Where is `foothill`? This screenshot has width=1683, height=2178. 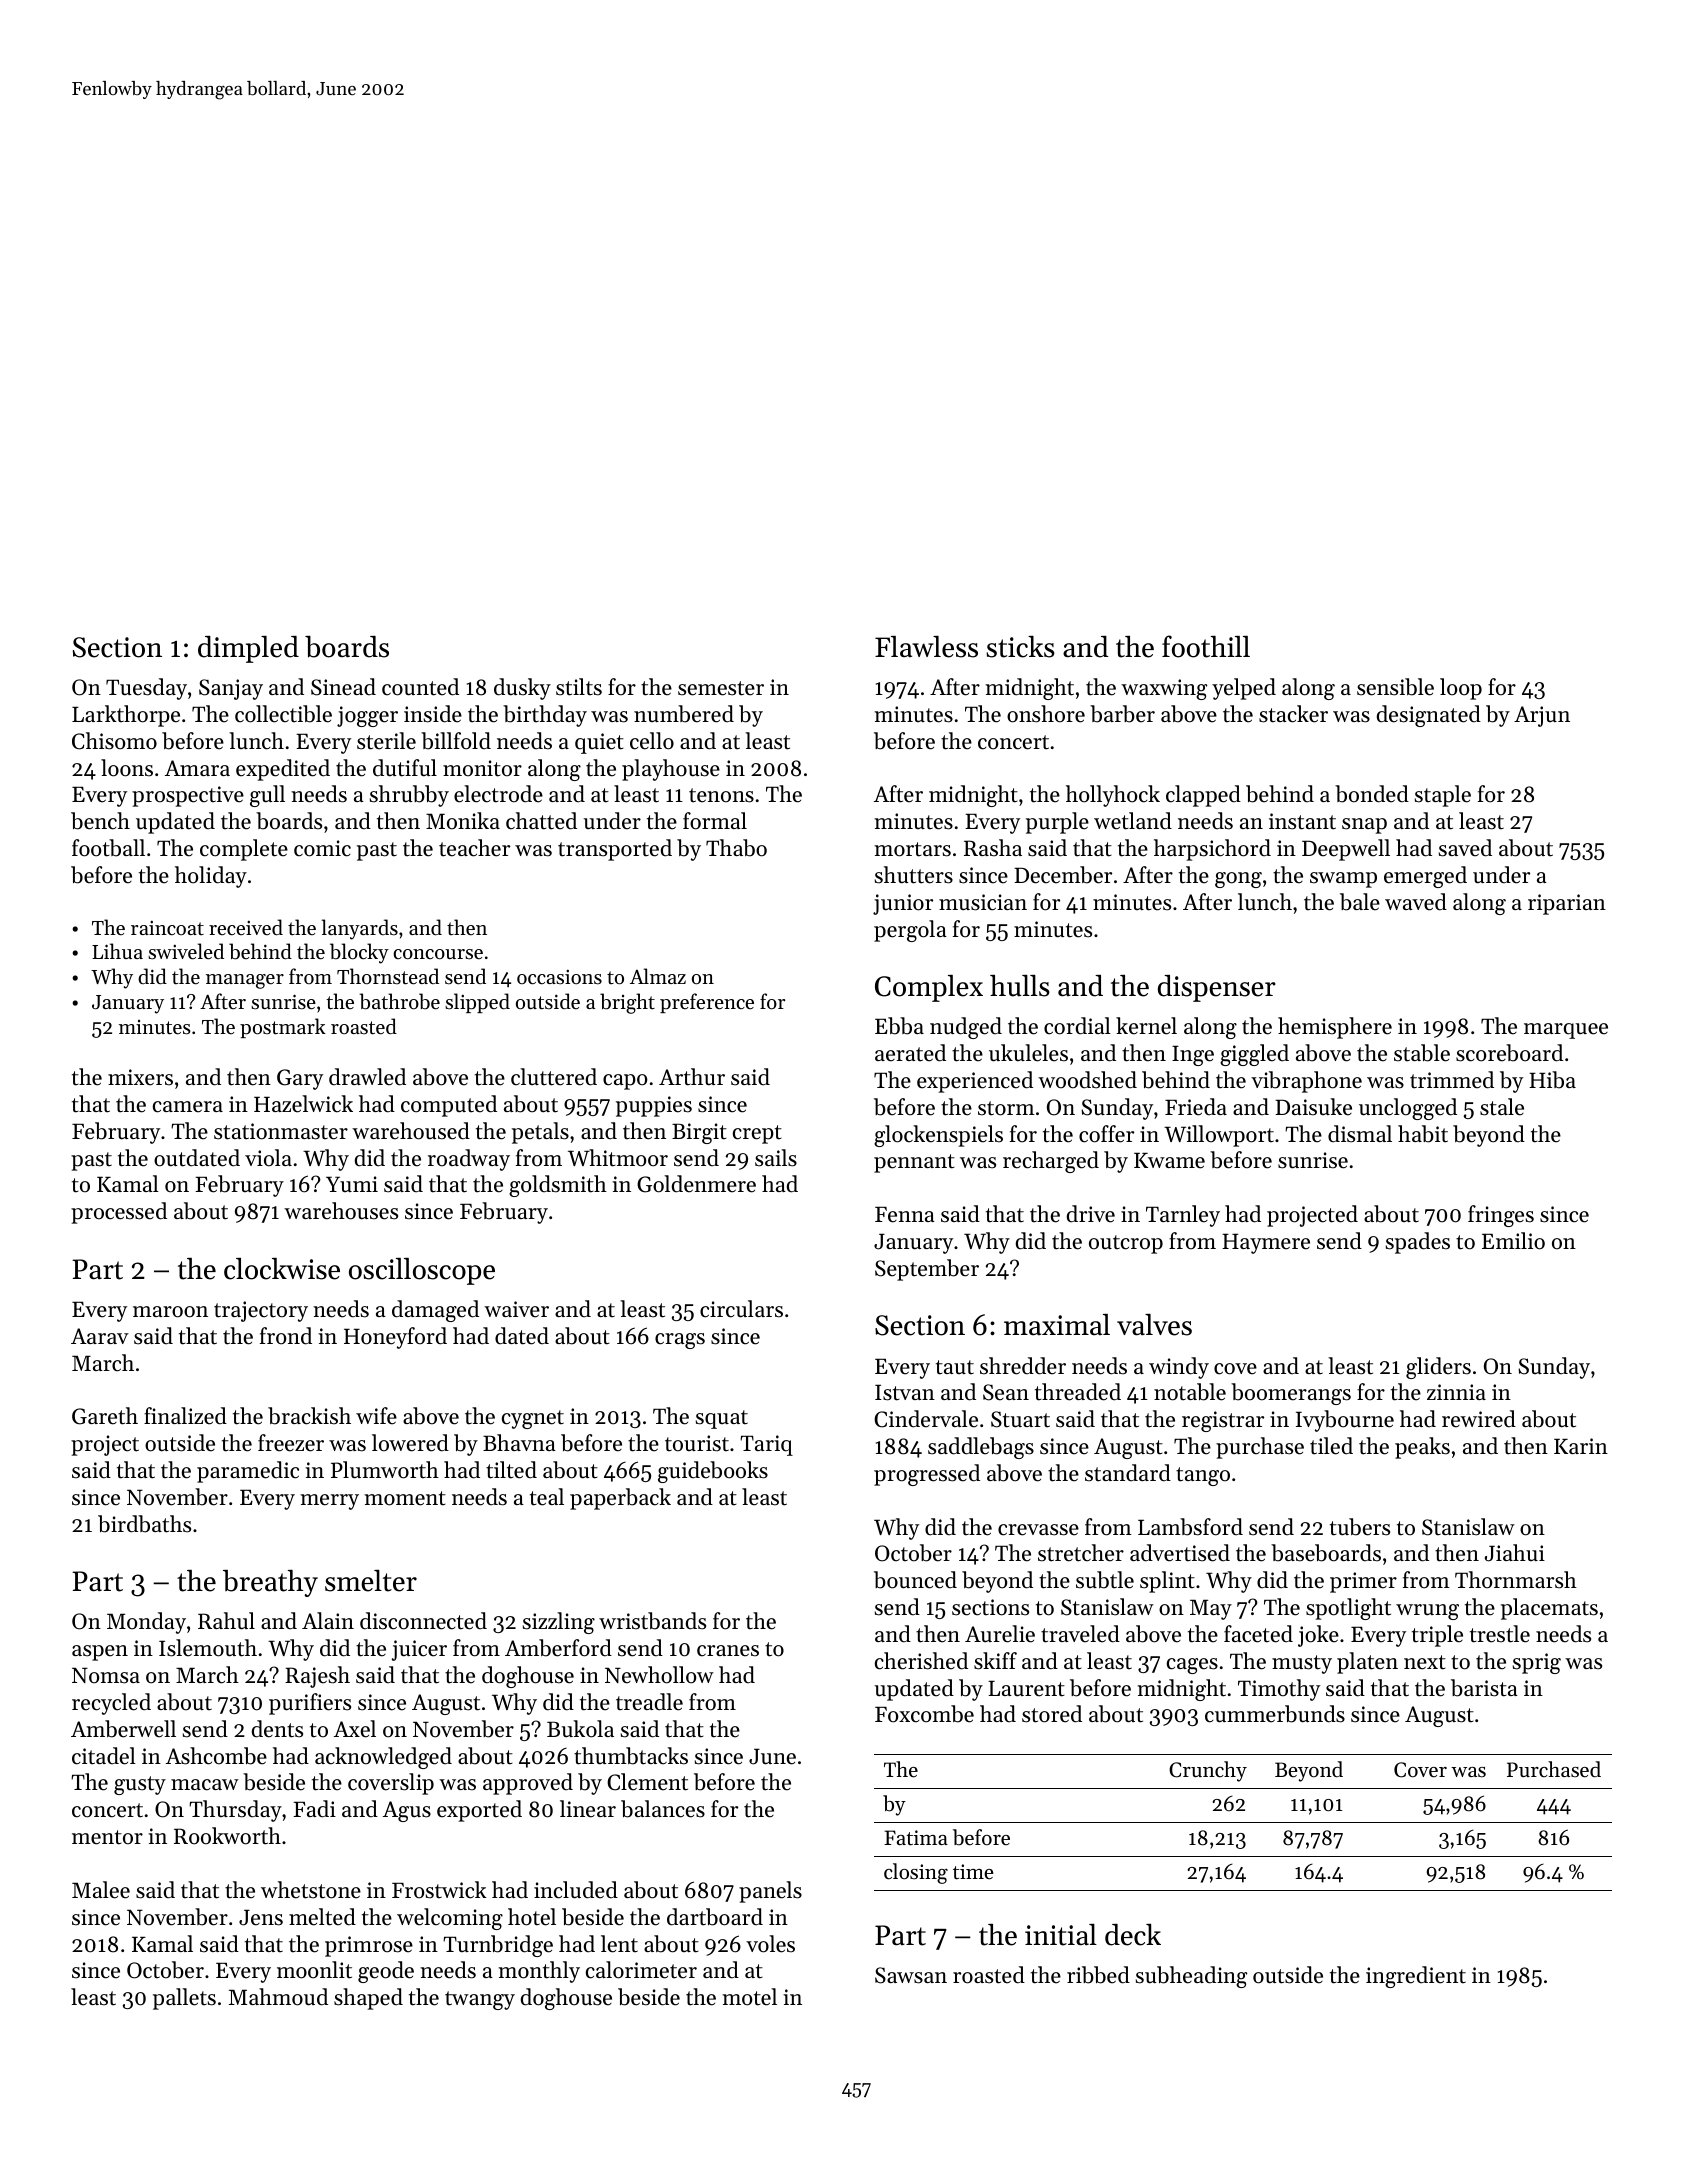 foothill is located at coordinates (1206, 646).
